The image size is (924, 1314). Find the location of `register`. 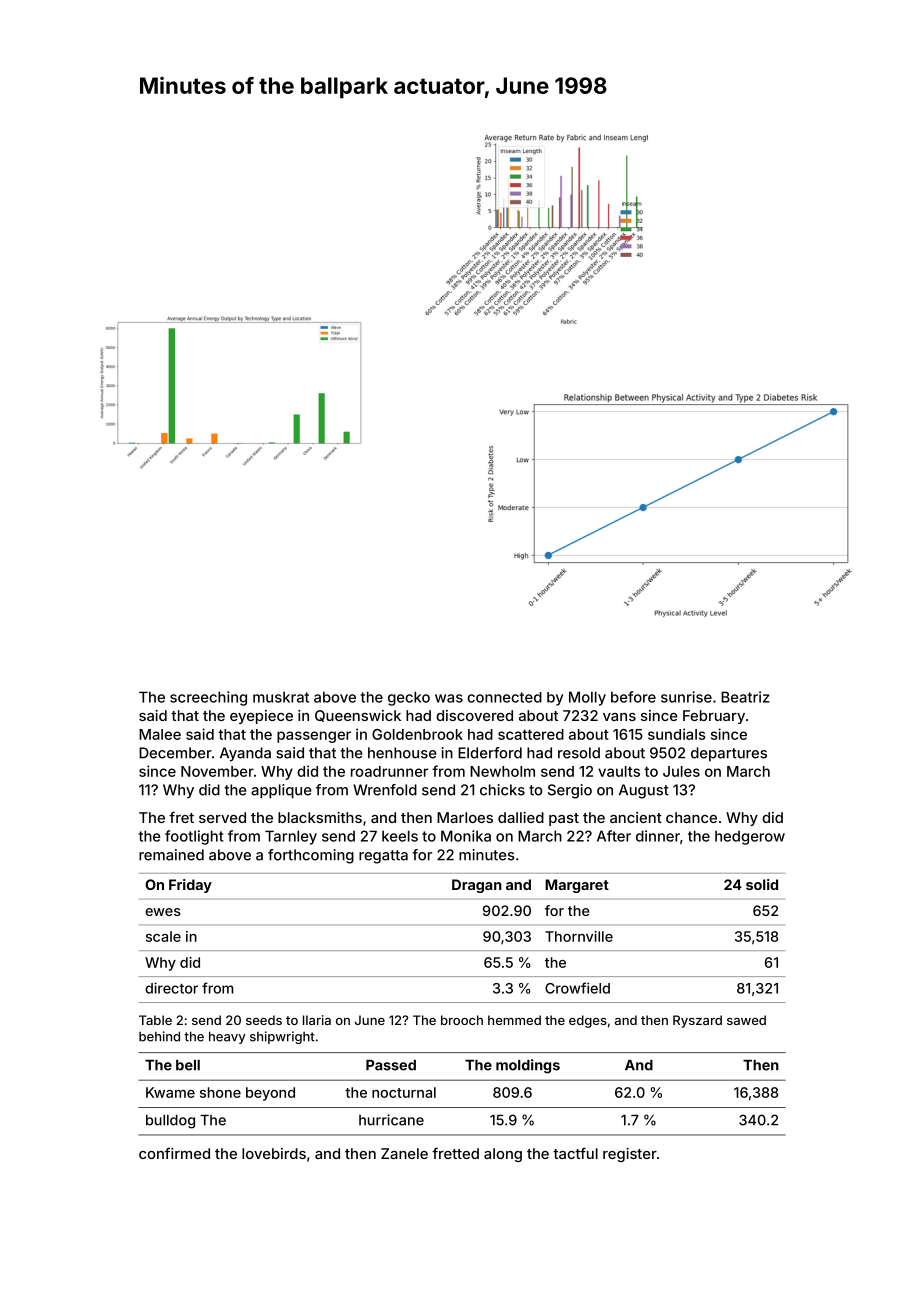

register is located at coordinates (630, 1155).
